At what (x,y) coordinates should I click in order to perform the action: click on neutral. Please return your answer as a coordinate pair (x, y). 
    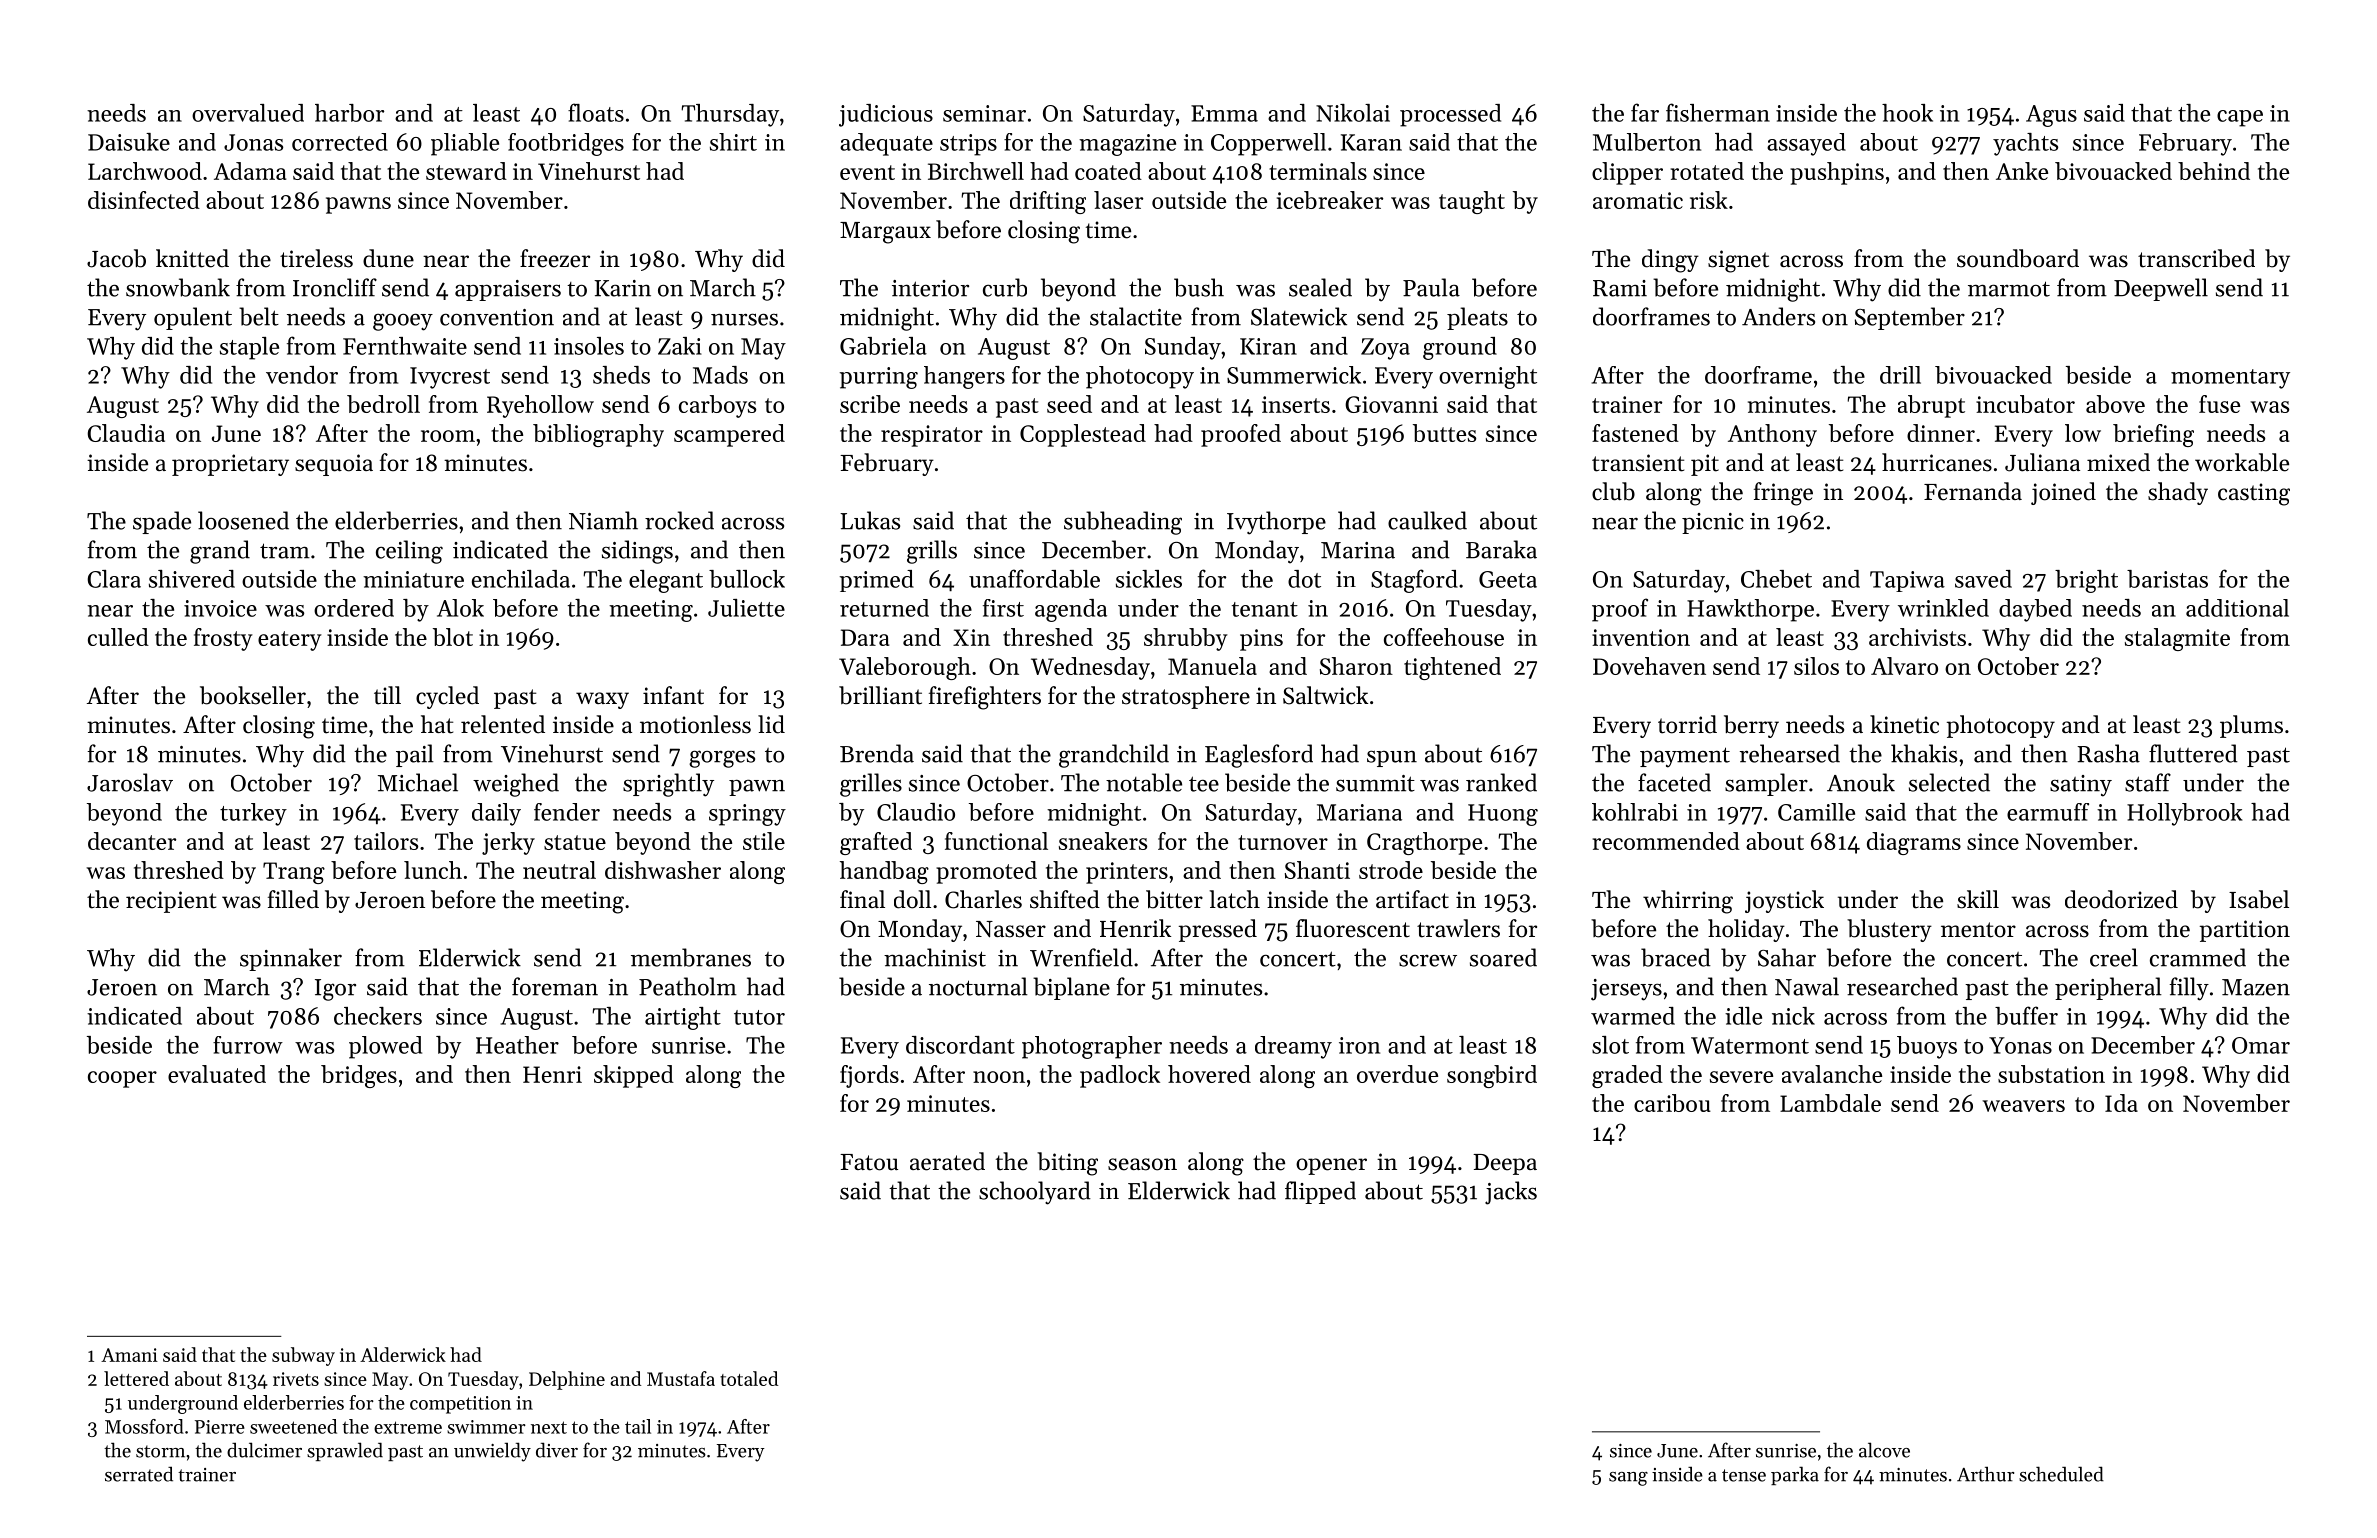
    Looking at the image, I should click on (559, 870).
